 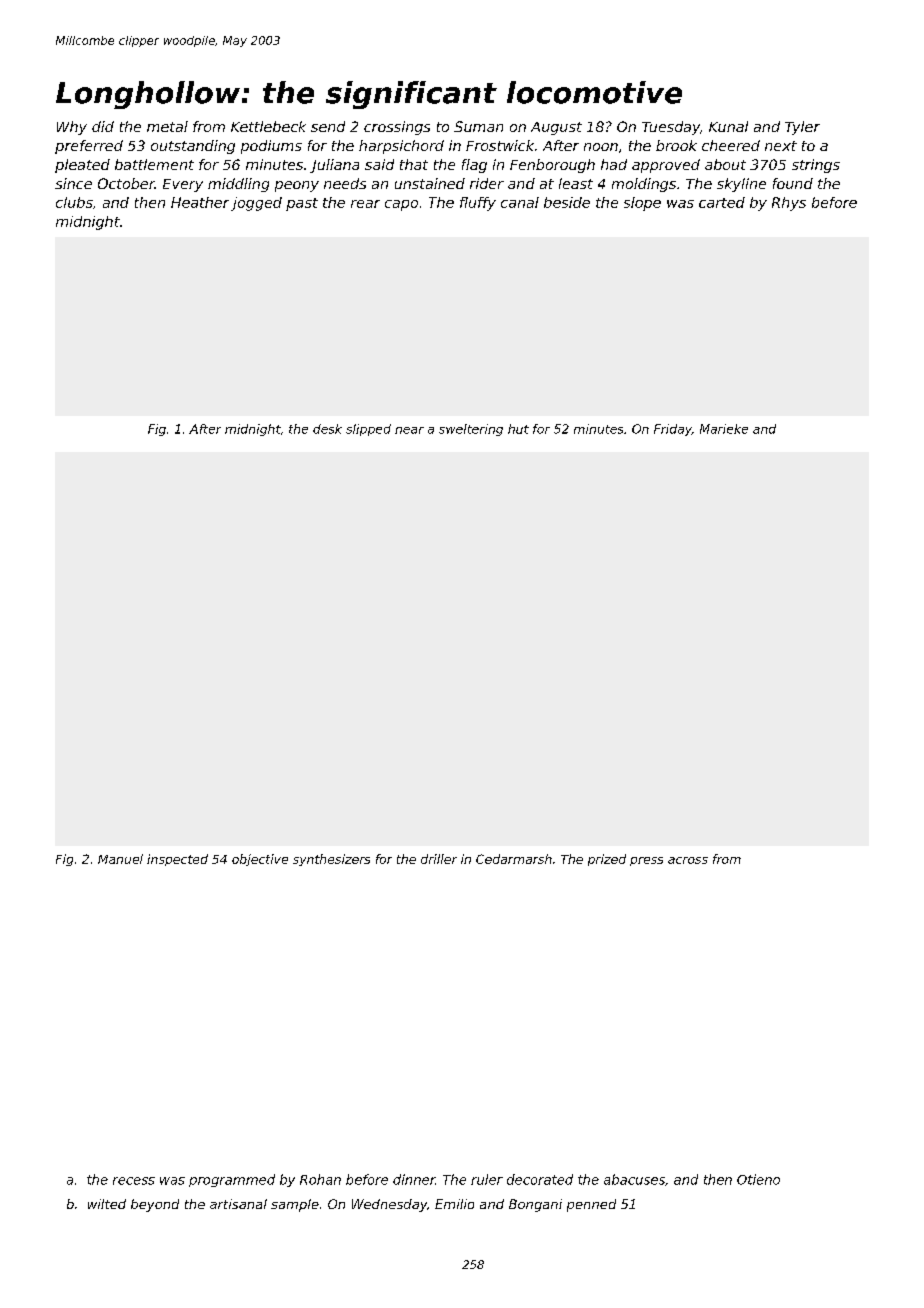 I want to click on Rhys, so click(x=789, y=204).
